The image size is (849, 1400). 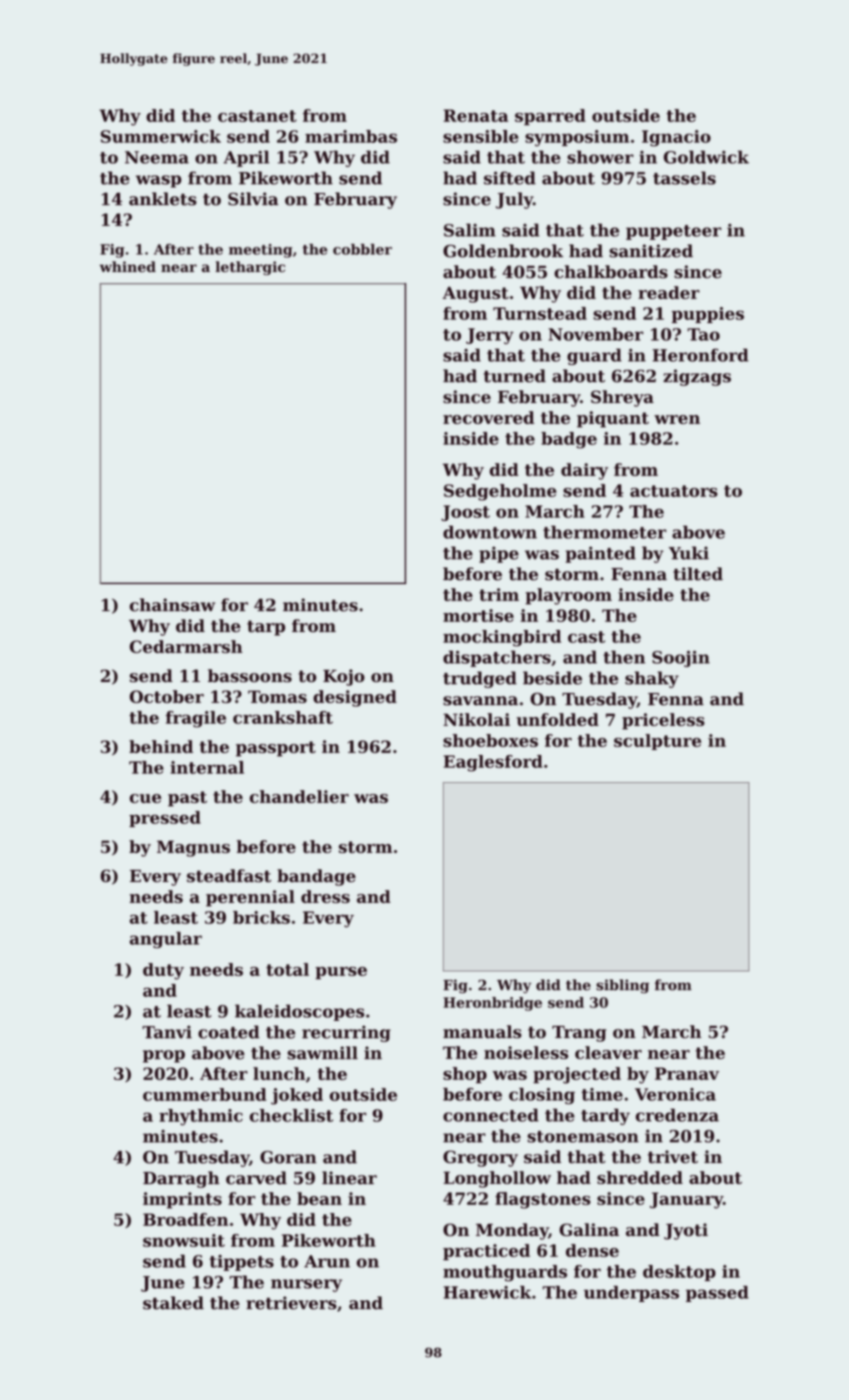 I want to click on Harewick, so click(x=487, y=1292).
